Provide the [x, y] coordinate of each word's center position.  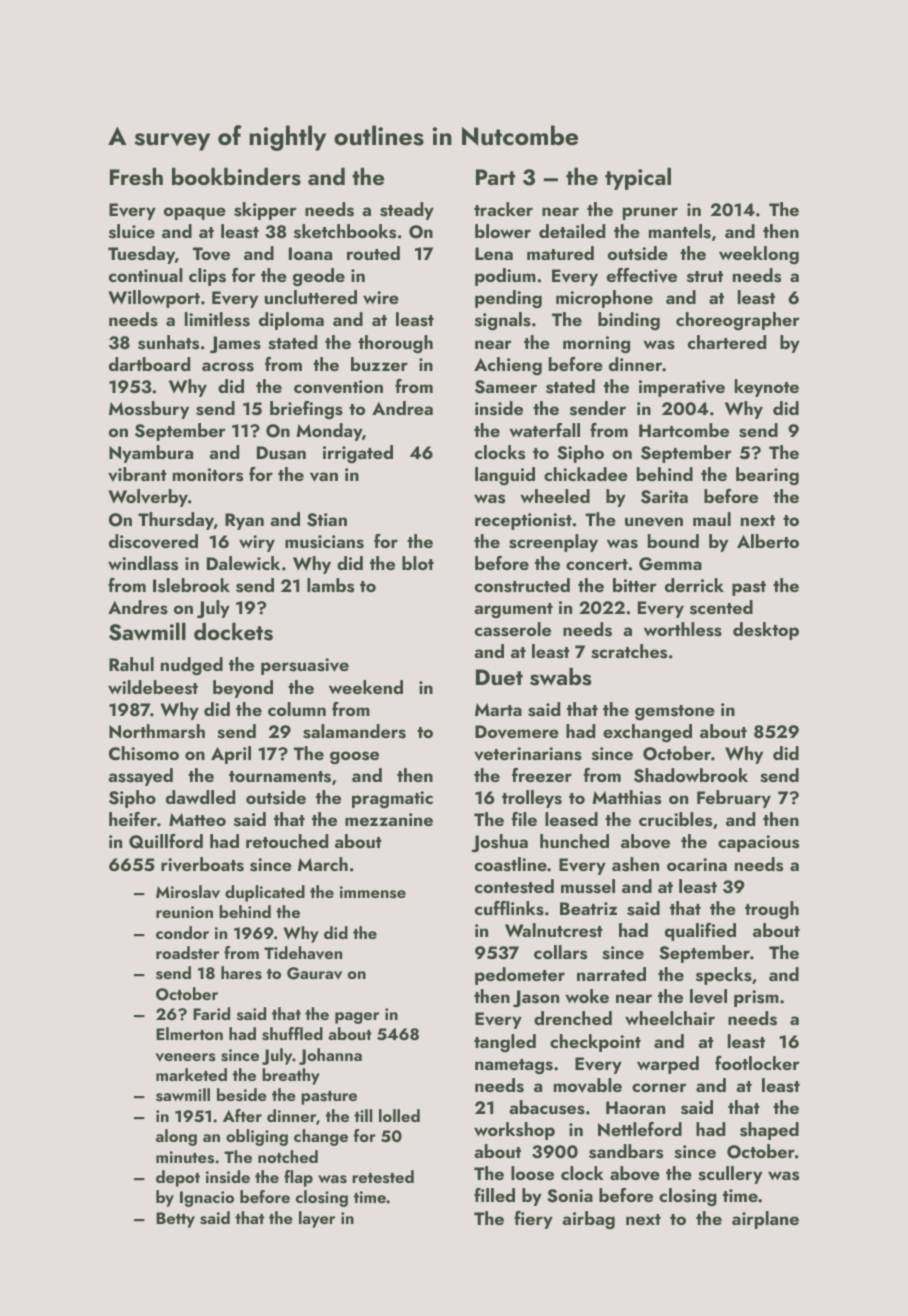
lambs [330, 585]
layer [317, 1219]
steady [407, 211]
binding [629, 321]
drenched [573, 1018]
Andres [138, 607]
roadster [187, 953]
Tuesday [141, 255]
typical [638, 178]
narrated [611, 974]
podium [505, 277]
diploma [291, 321]
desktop [766, 631]
